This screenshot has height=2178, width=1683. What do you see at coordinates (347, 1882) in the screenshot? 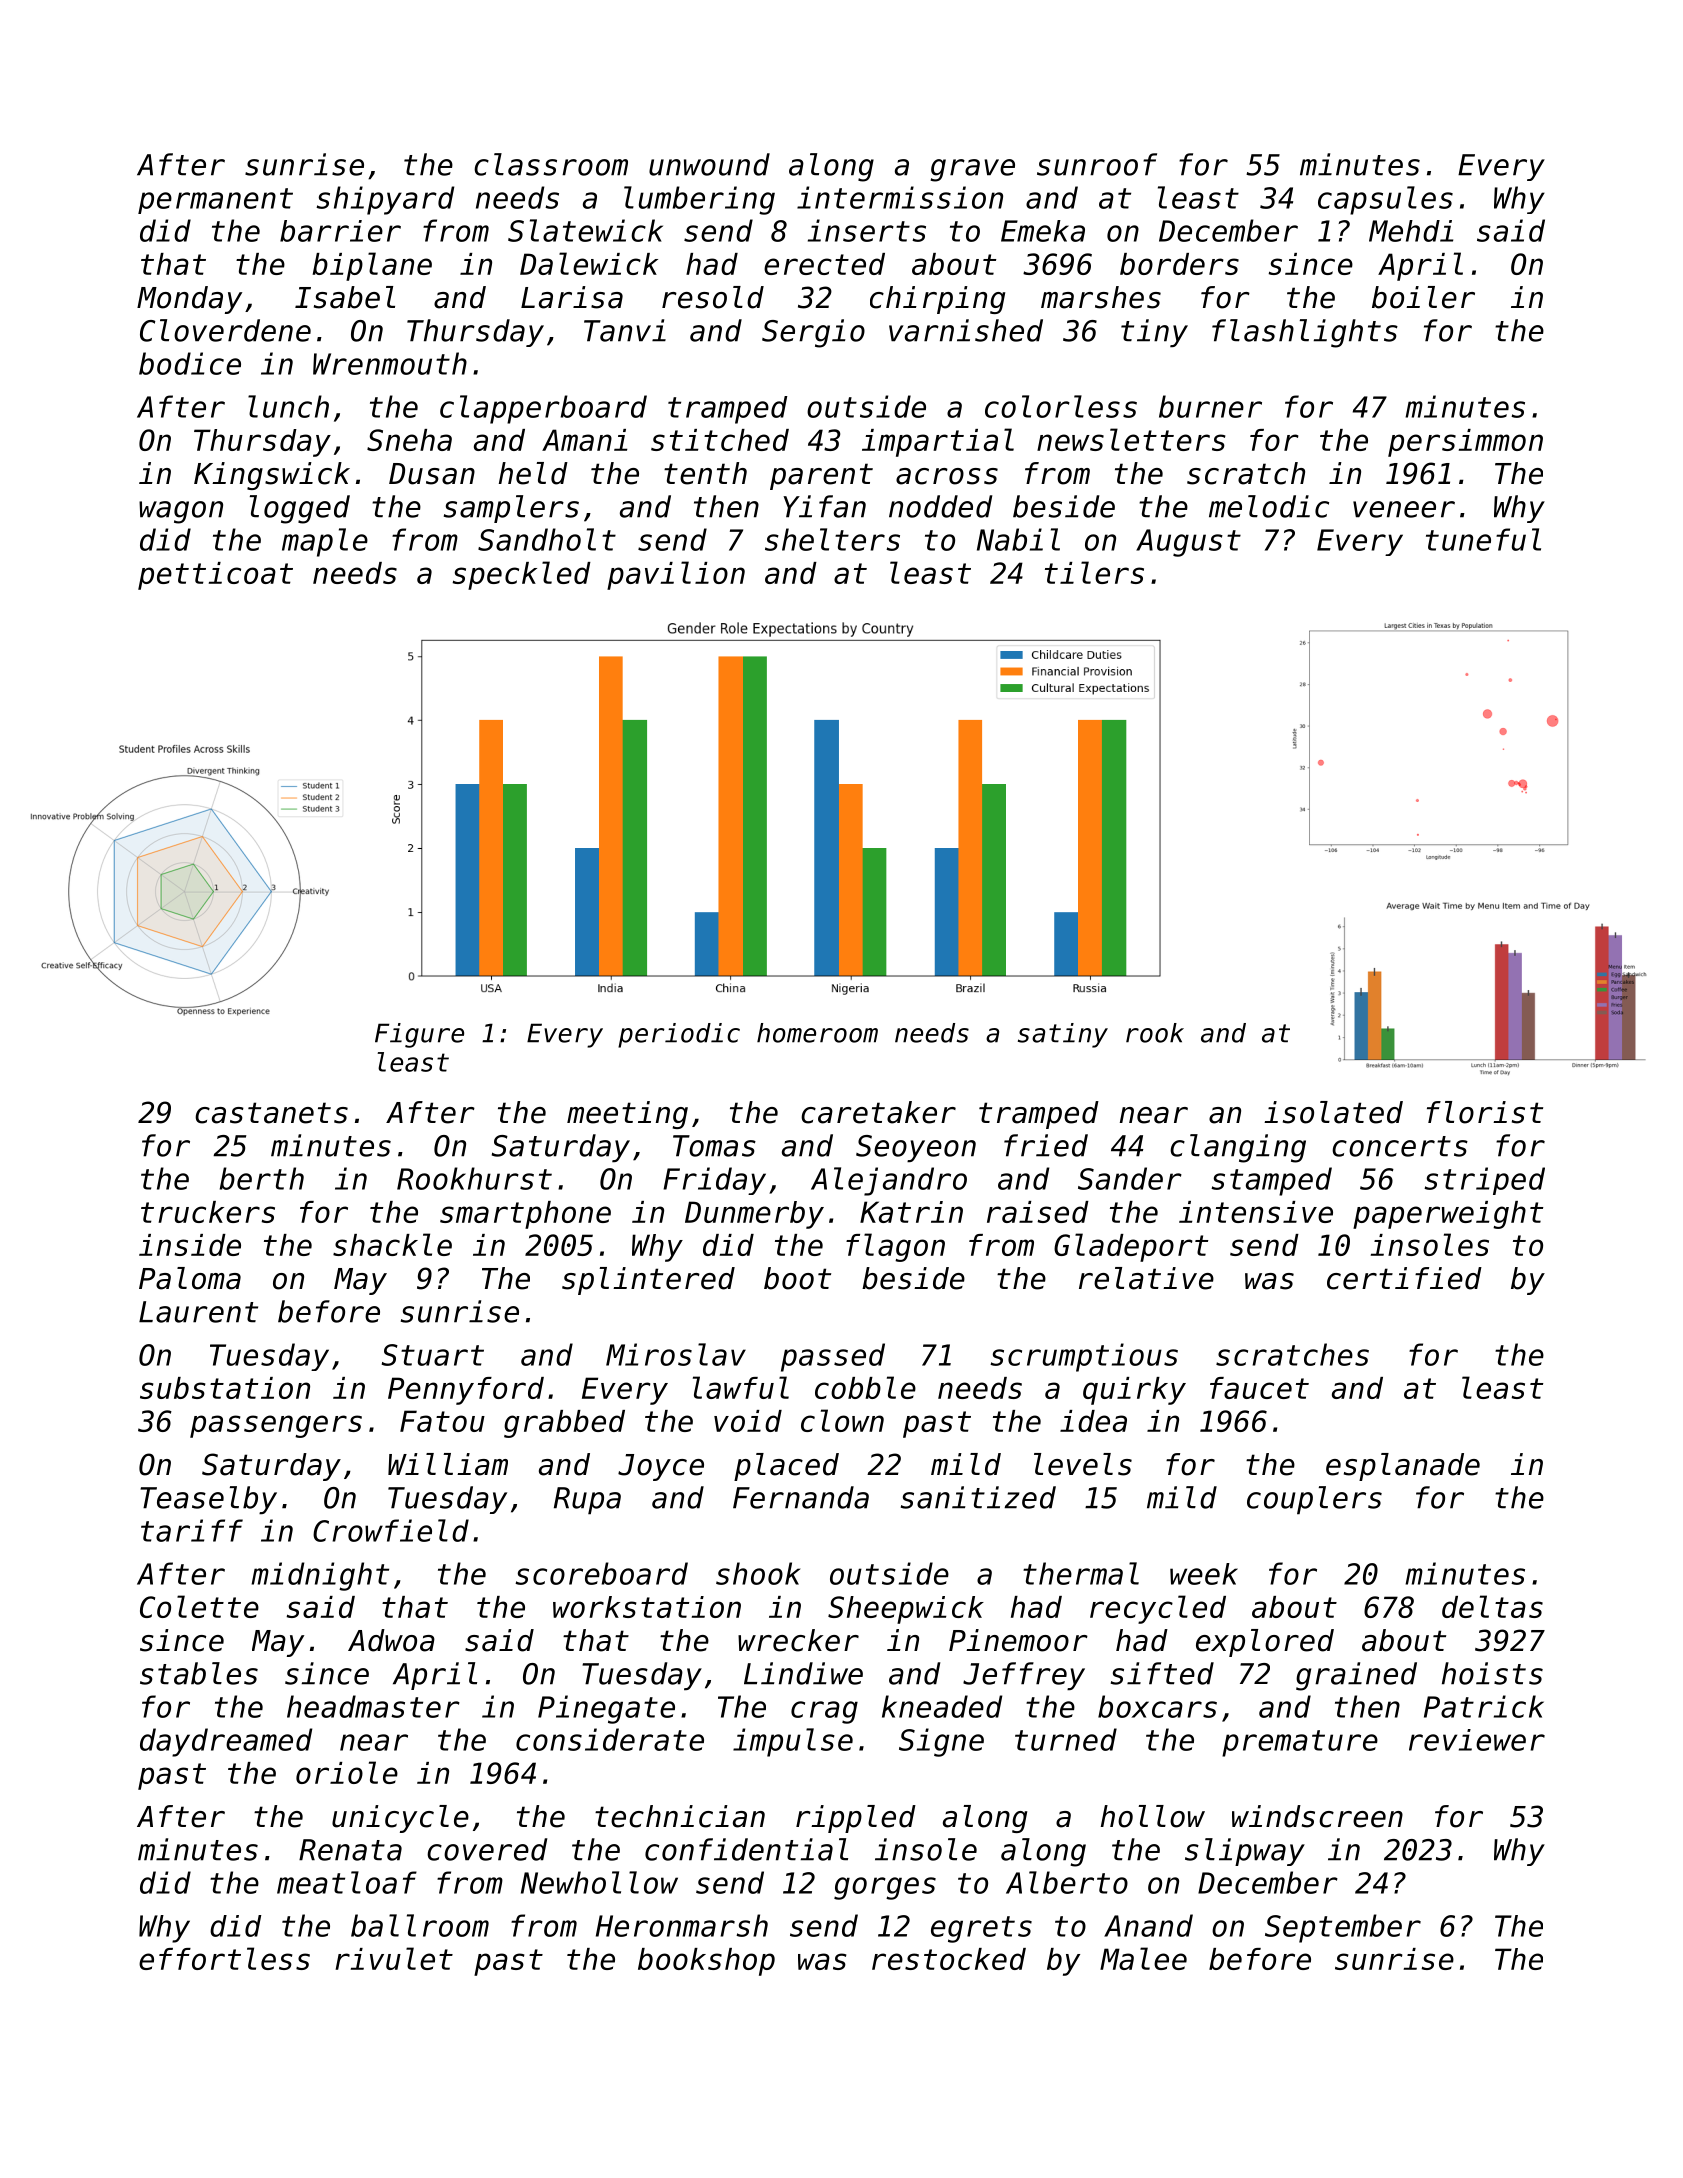
I see `meatloaf` at bounding box center [347, 1882].
